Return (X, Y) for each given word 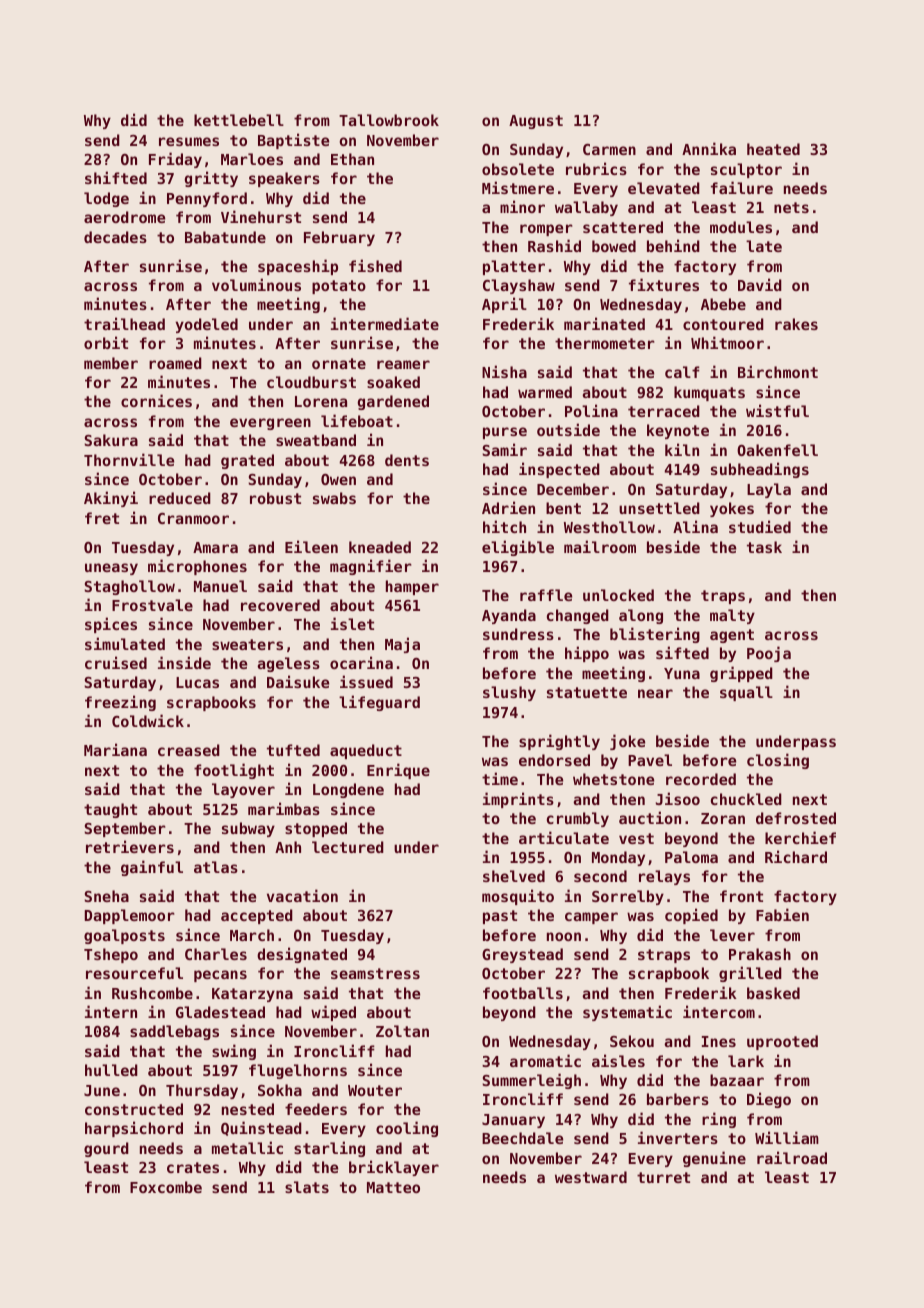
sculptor (746, 170)
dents (407, 460)
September (125, 829)
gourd (106, 1149)
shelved (514, 876)
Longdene (348, 790)
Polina (591, 410)
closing (778, 761)
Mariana (115, 749)
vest (636, 838)
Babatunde (225, 237)
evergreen (270, 424)
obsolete (518, 169)
